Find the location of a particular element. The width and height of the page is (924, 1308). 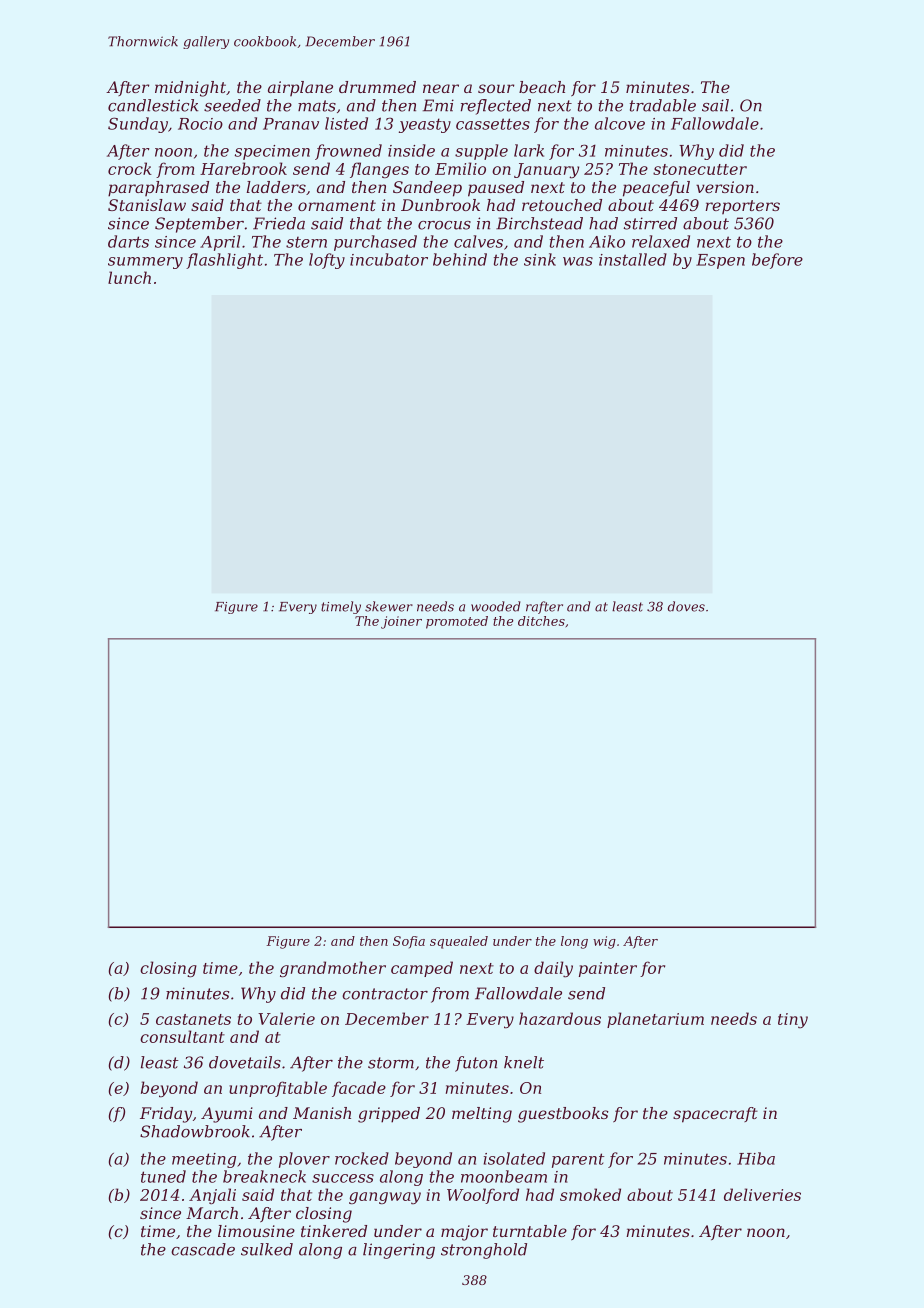

drummed is located at coordinates (377, 87).
